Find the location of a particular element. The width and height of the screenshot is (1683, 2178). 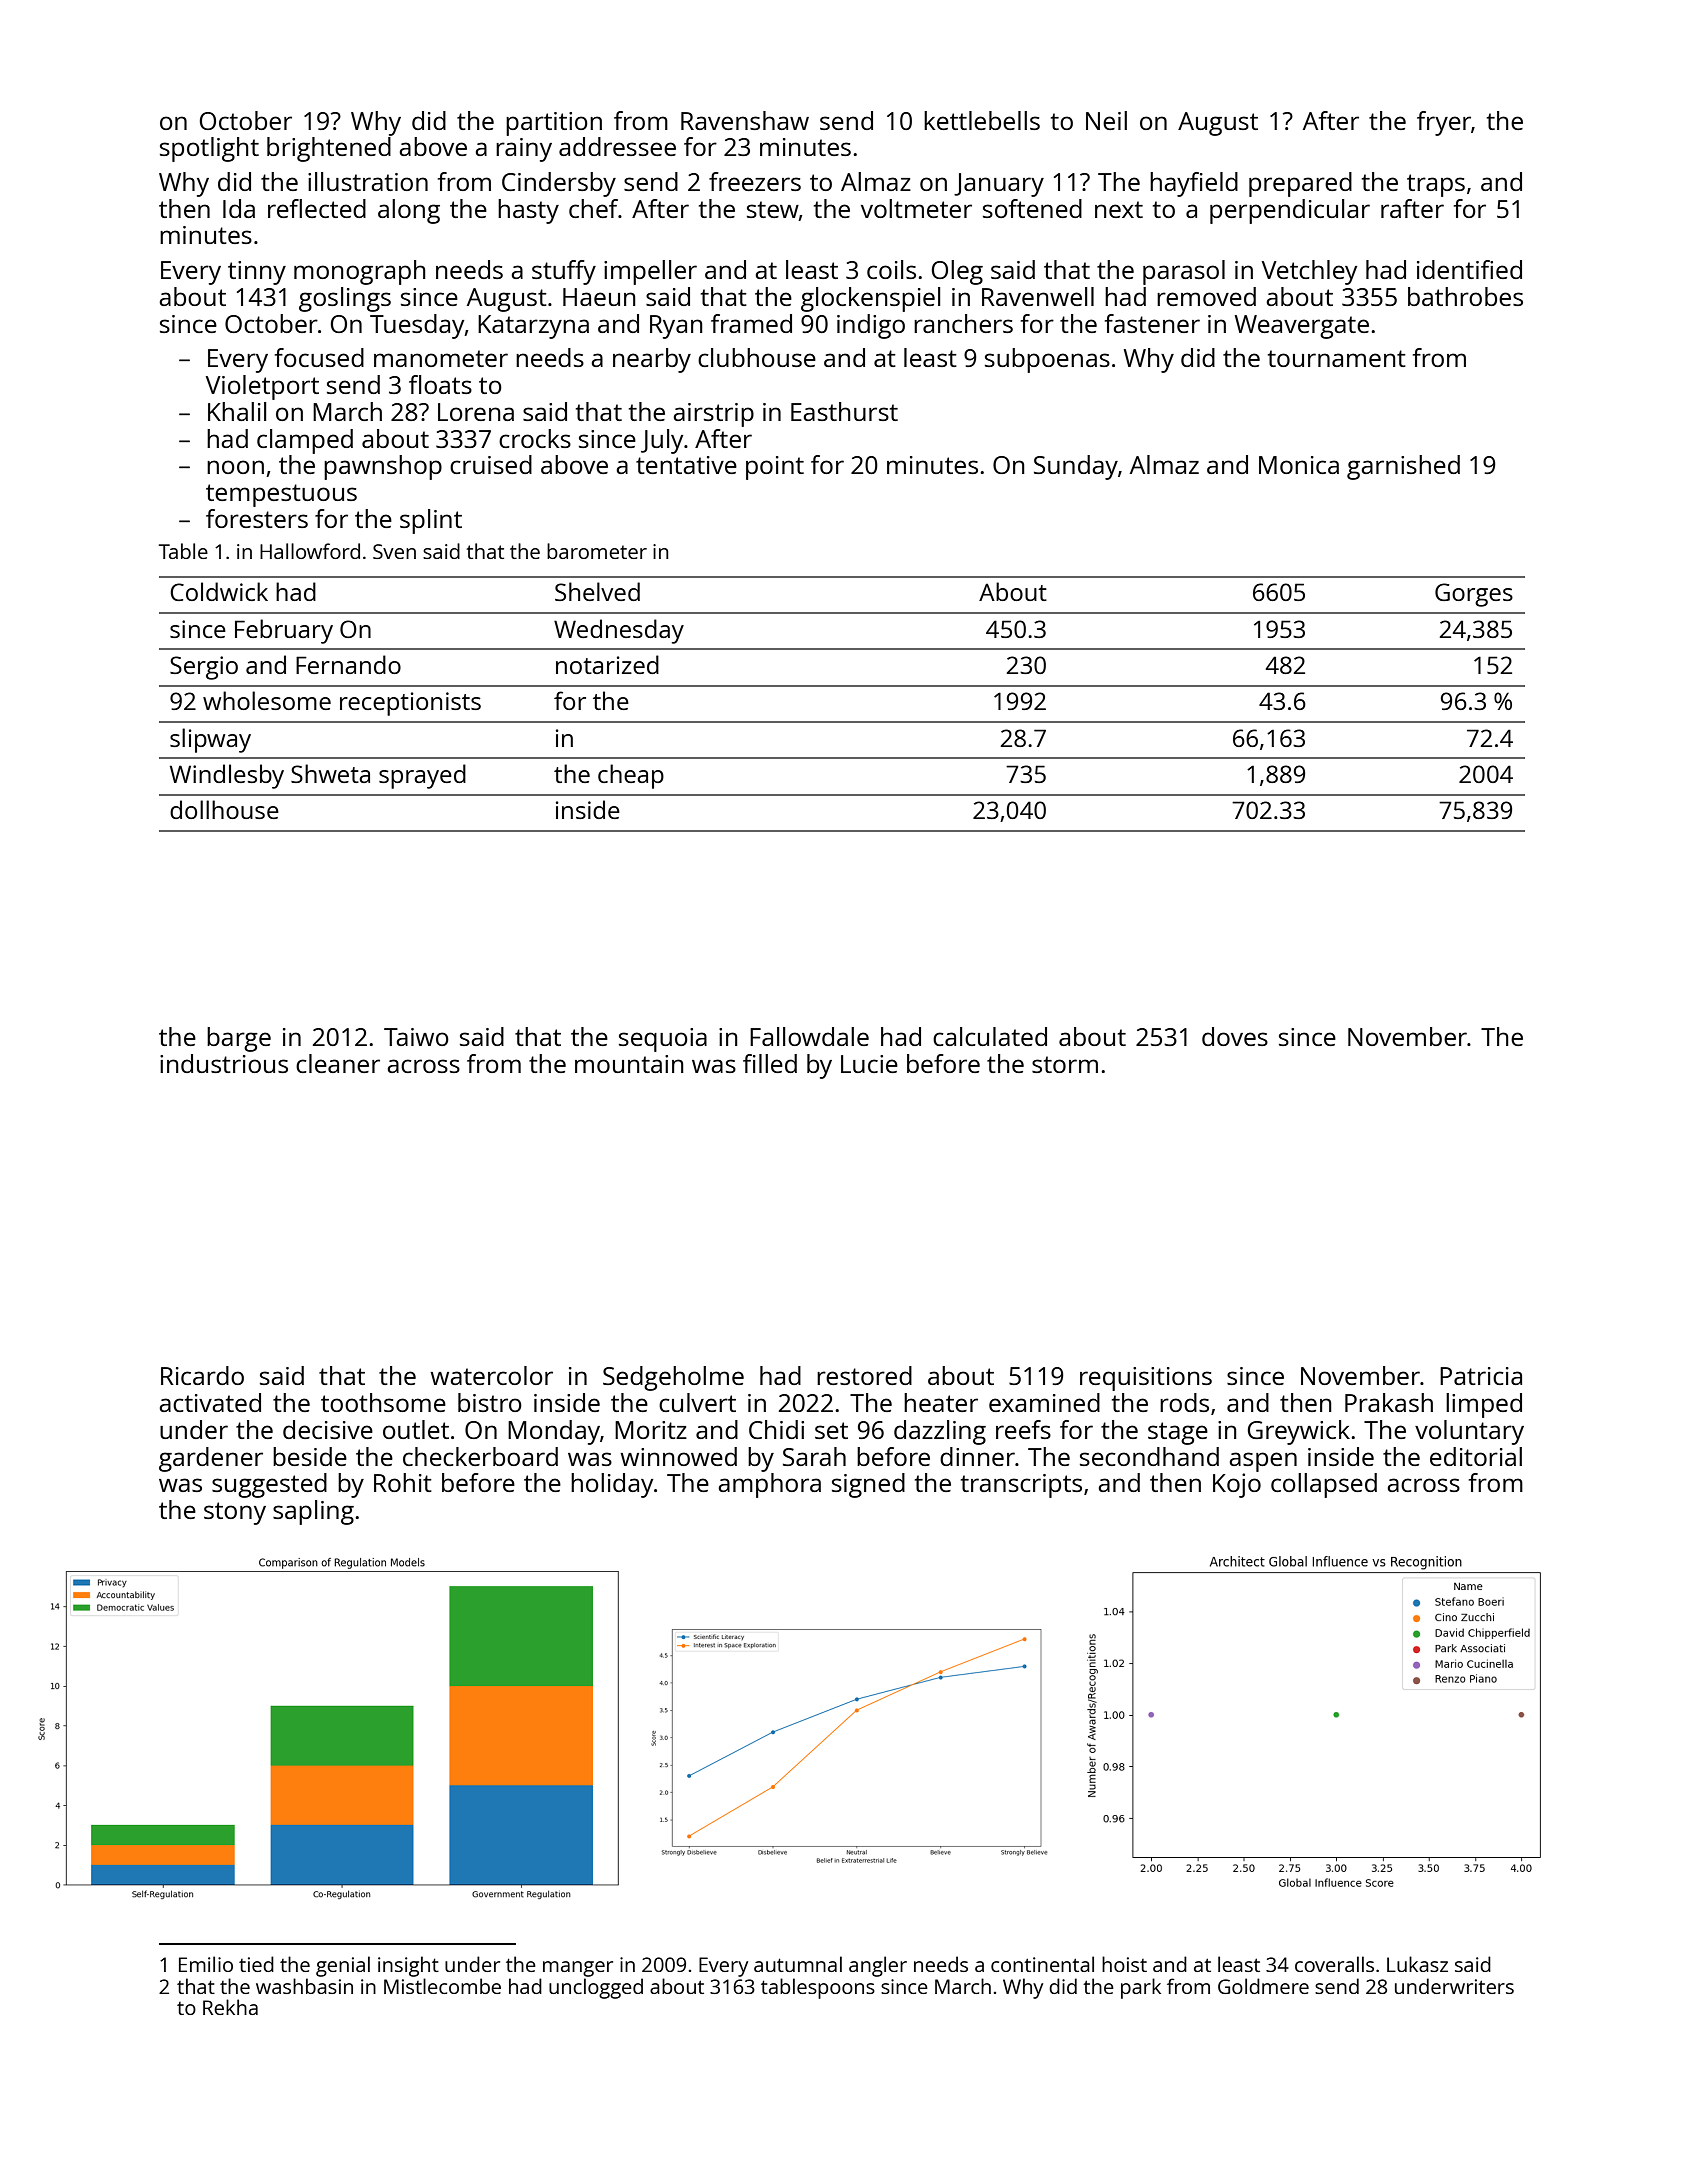

cheap is located at coordinates (631, 776).
